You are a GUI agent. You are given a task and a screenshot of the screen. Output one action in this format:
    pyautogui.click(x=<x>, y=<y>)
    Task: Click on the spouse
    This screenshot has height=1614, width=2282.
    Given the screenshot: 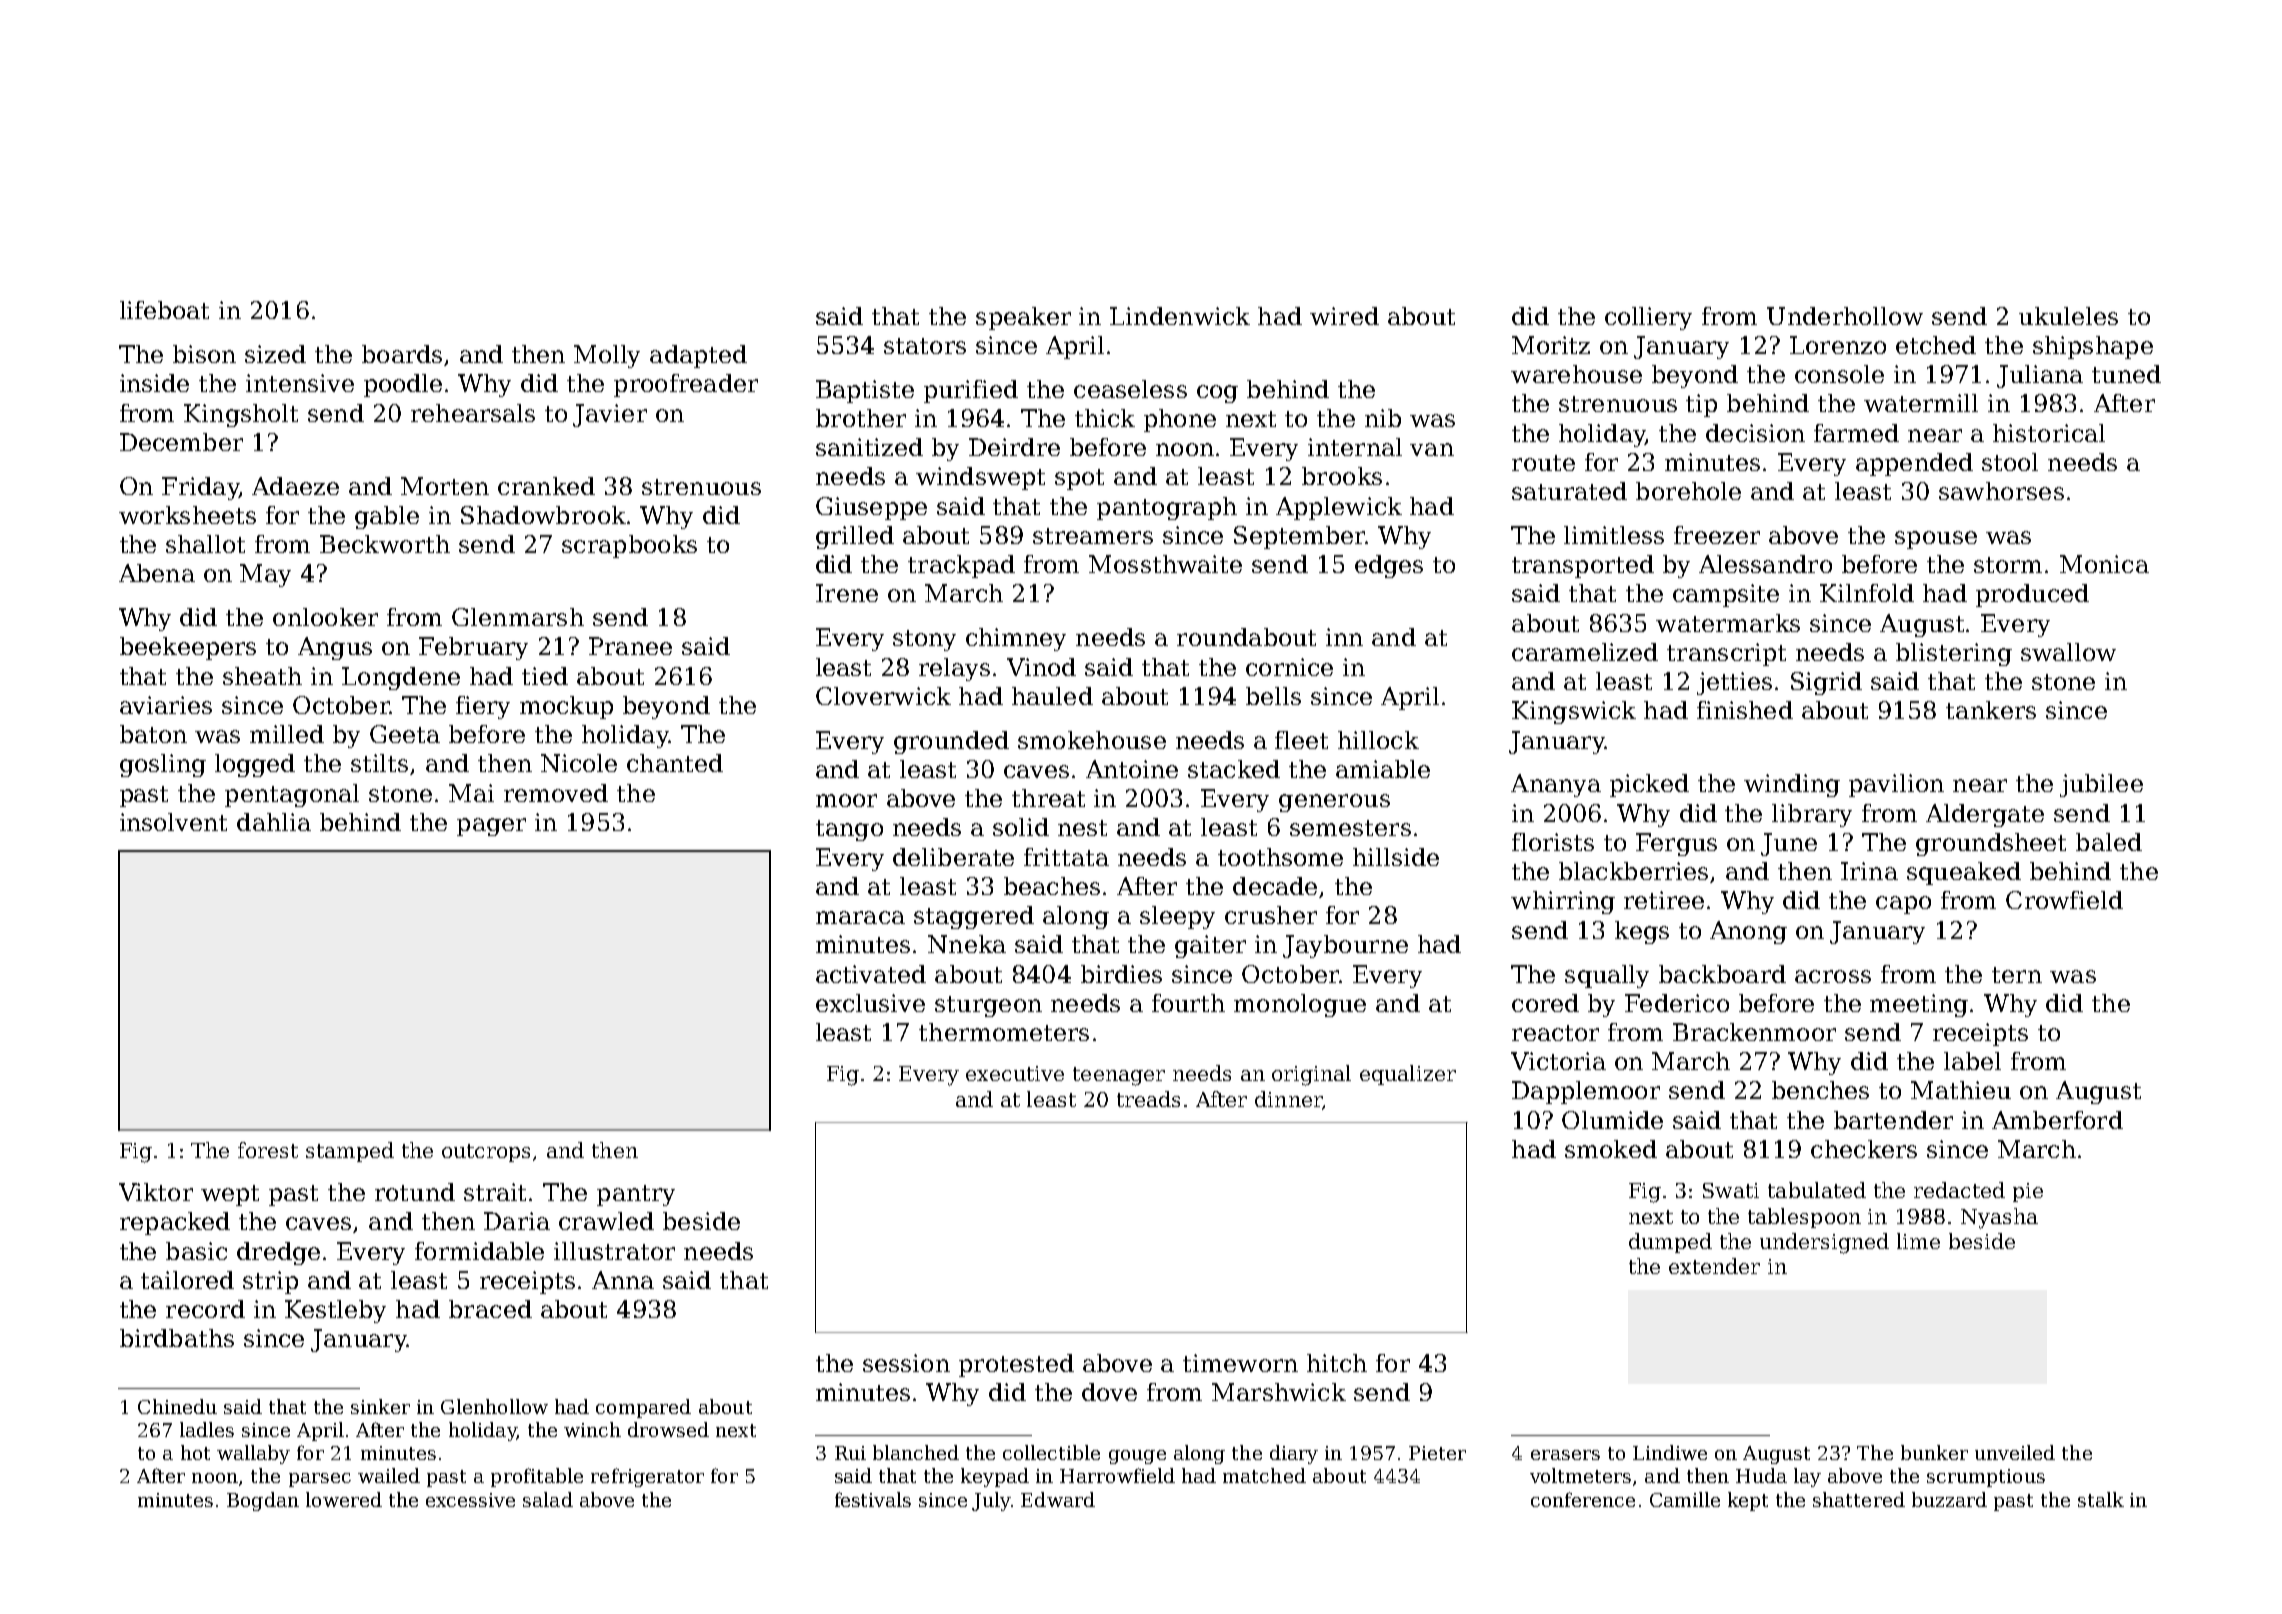 What is the action you would take?
    pyautogui.click(x=1936, y=540)
